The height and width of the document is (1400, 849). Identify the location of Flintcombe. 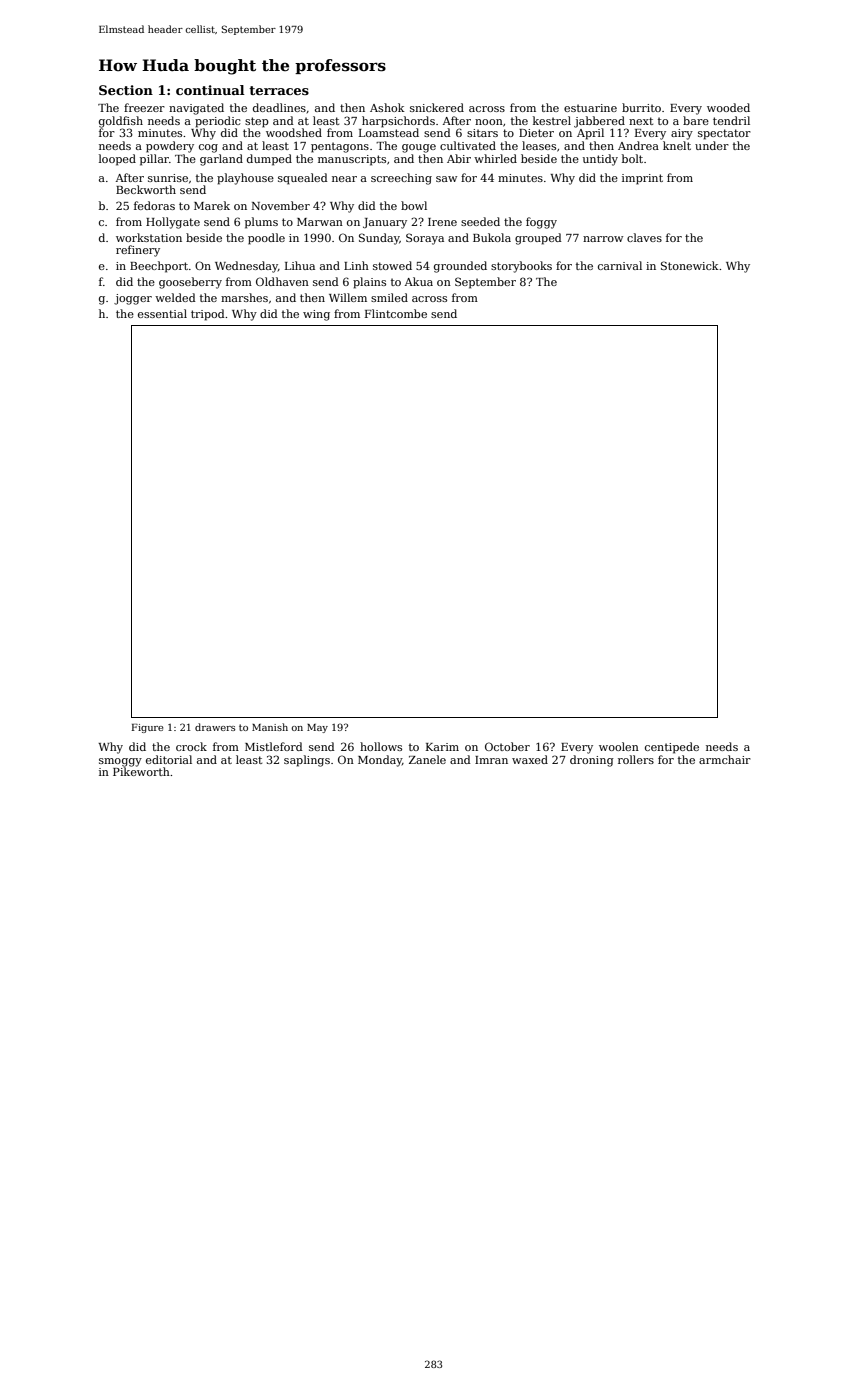
(396, 313).
